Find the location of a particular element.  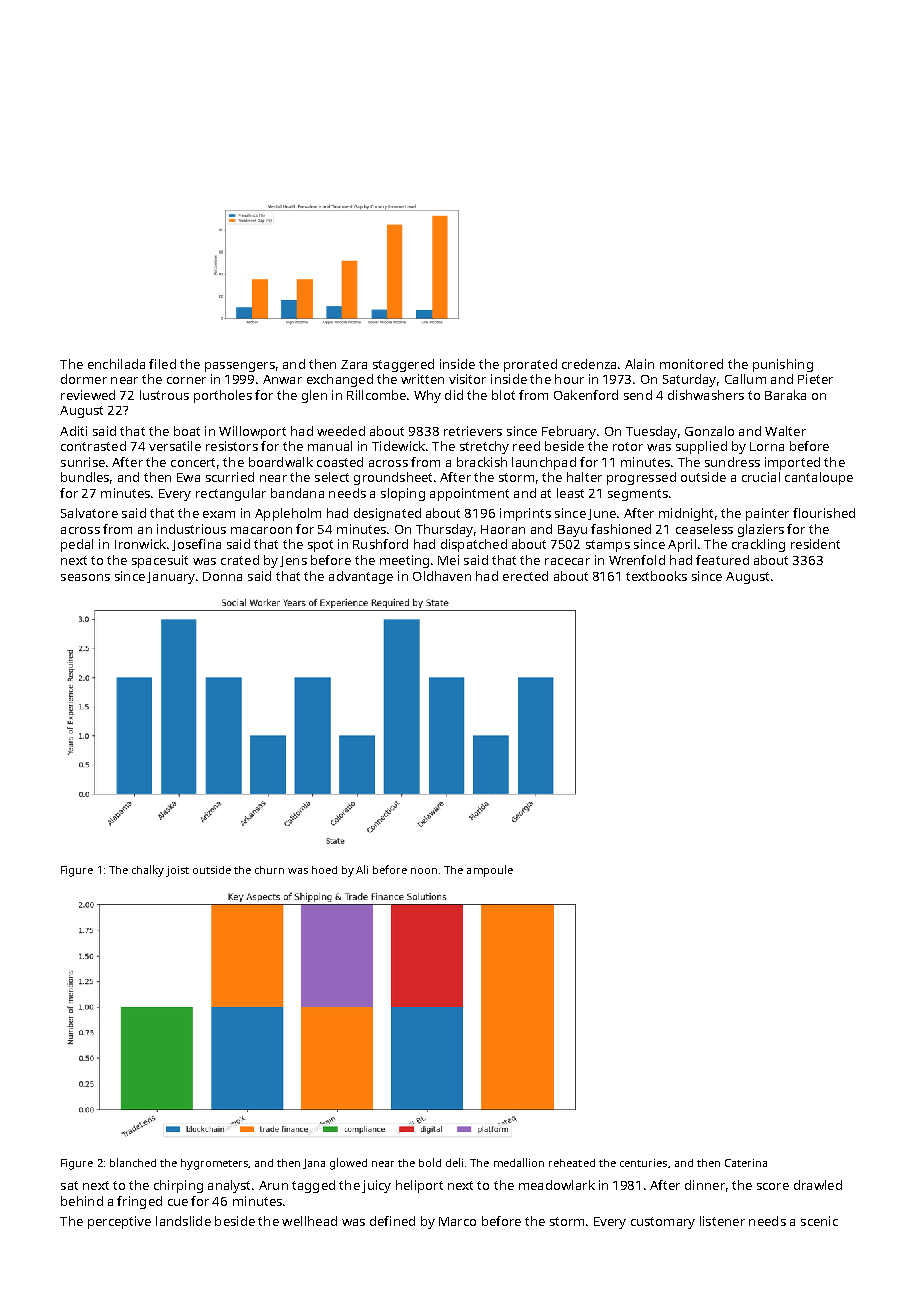

staggered is located at coordinates (403, 365).
